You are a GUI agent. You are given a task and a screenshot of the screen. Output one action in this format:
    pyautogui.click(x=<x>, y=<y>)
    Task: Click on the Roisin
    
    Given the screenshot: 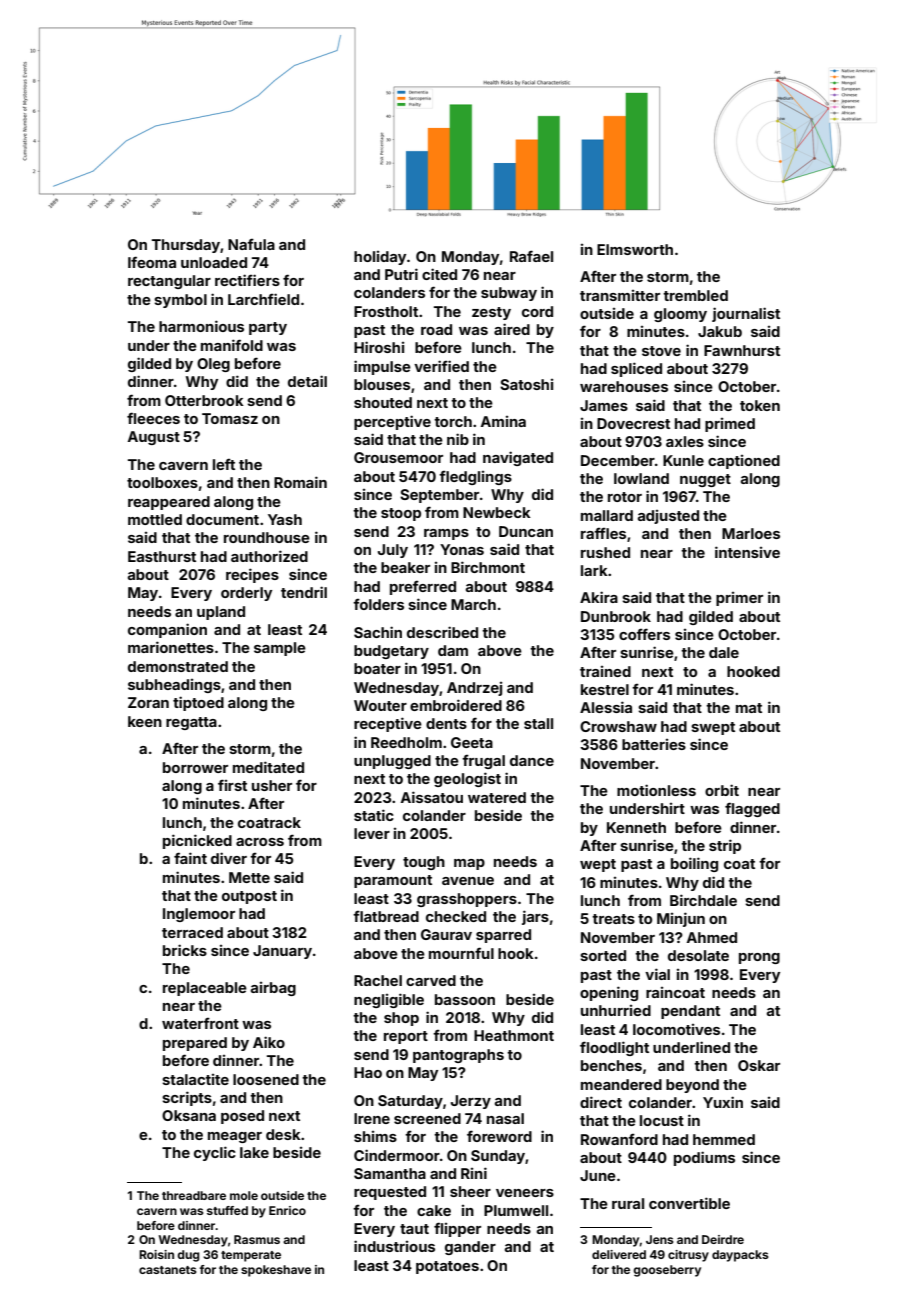 What is the action you would take?
    pyautogui.click(x=156, y=1254)
